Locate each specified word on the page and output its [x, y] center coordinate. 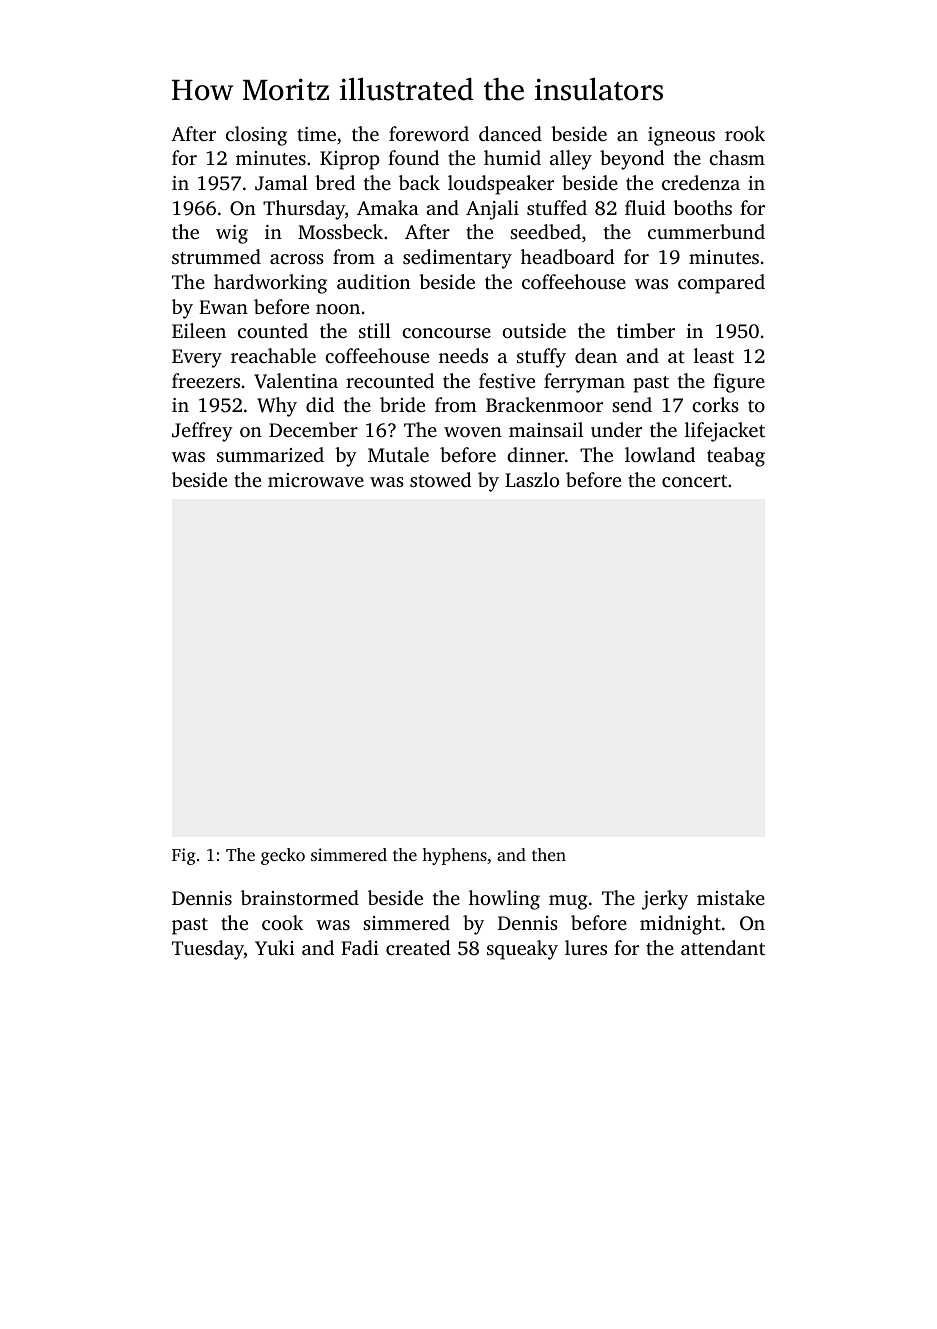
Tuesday [208, 950]
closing [256, 136]
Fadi [360, 947]
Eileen [199, 330]
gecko [283, 856]
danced [510, 133]
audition [373, 281]
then [549, 854]
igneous [681, 136]
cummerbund [706, 231]
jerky [665, 900]
